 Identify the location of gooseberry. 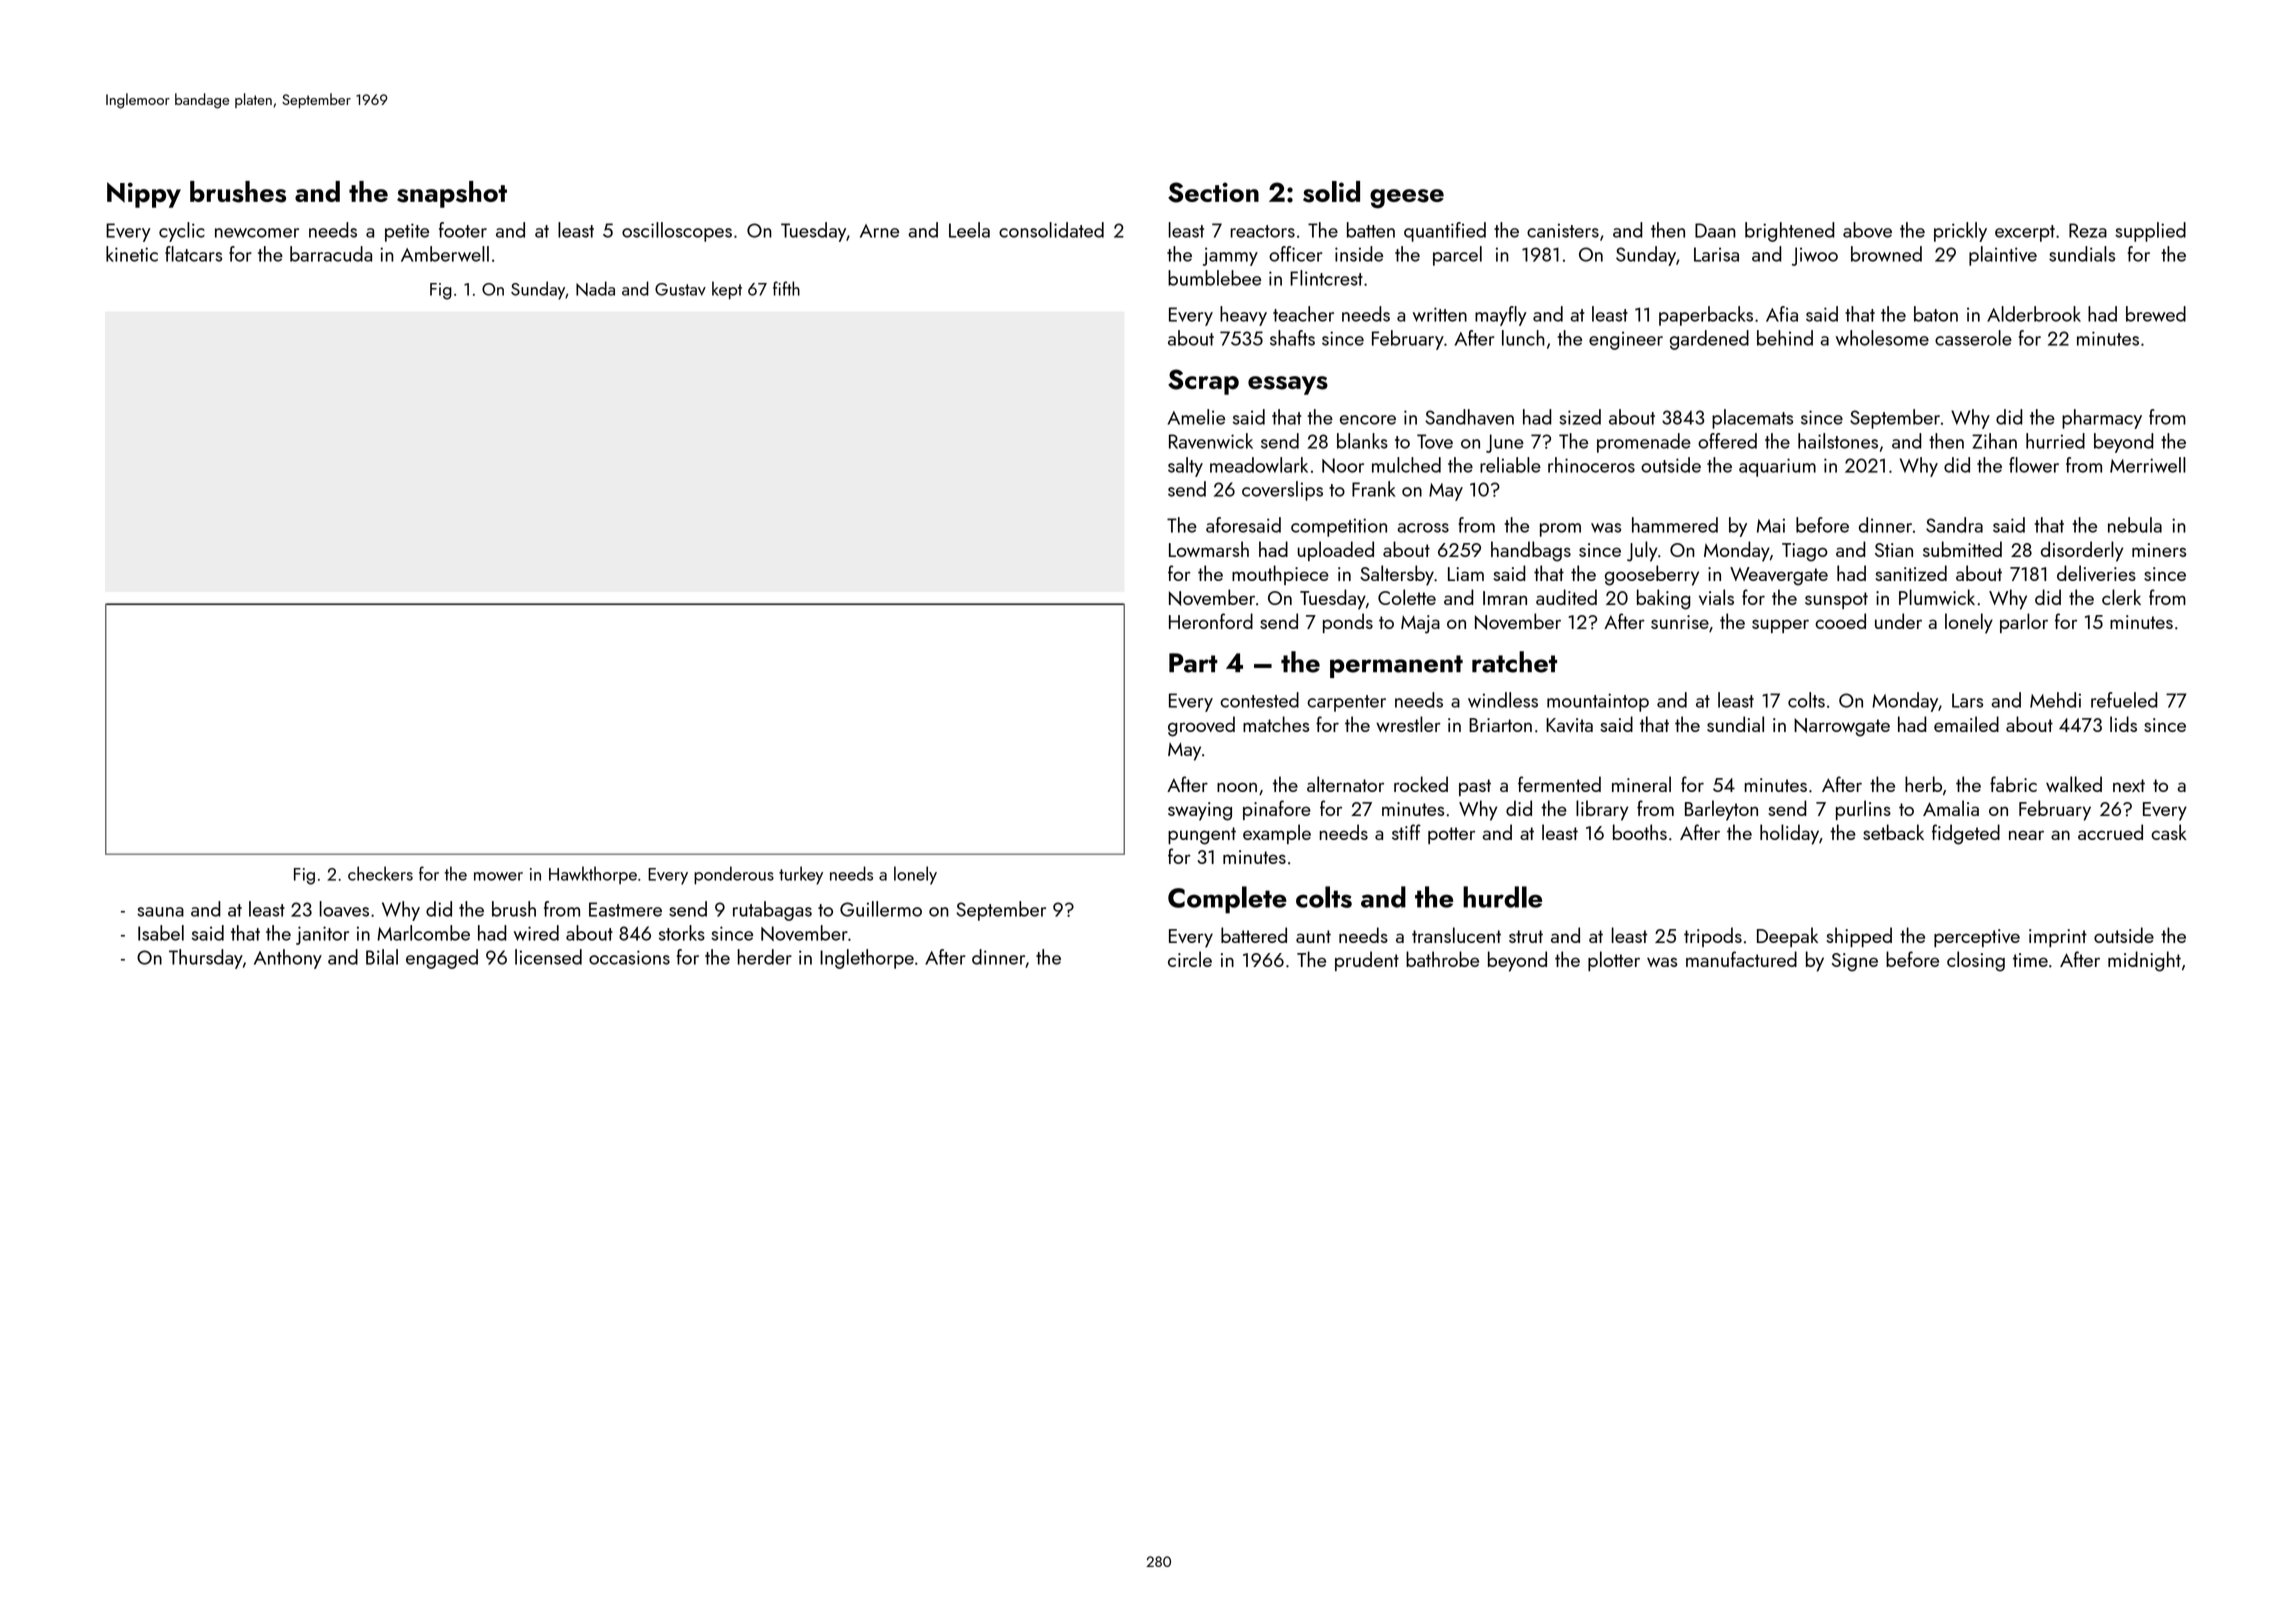
(1652, 575).
